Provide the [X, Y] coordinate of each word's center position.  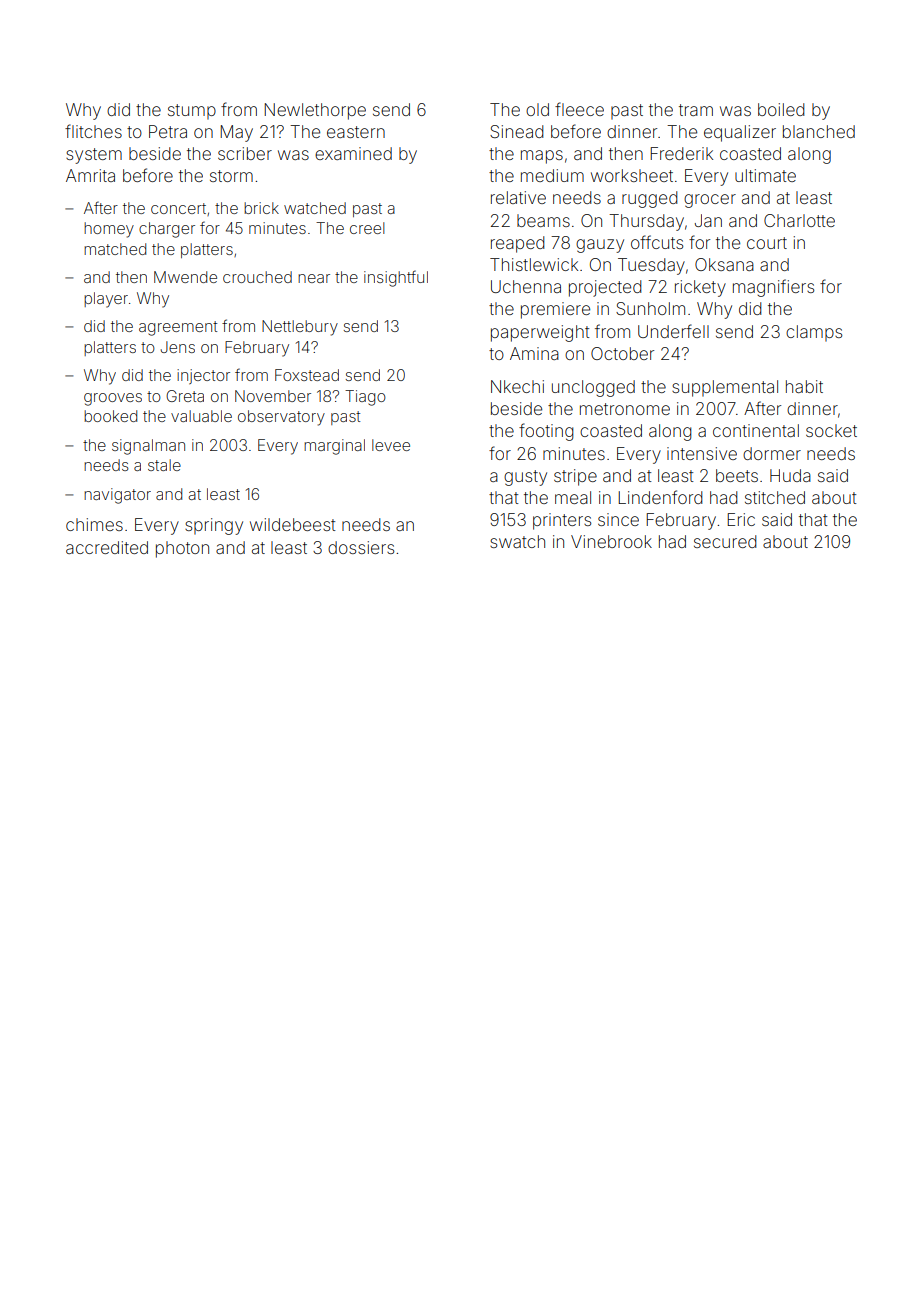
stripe [575, 477]
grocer [710, 201]
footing [546, 432]
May [237, 133]
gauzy [600, 246]
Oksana [724, 264]
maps [542, 157]
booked [110, 416]
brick [261, 208]
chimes [94, 524]
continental [756, 430]
